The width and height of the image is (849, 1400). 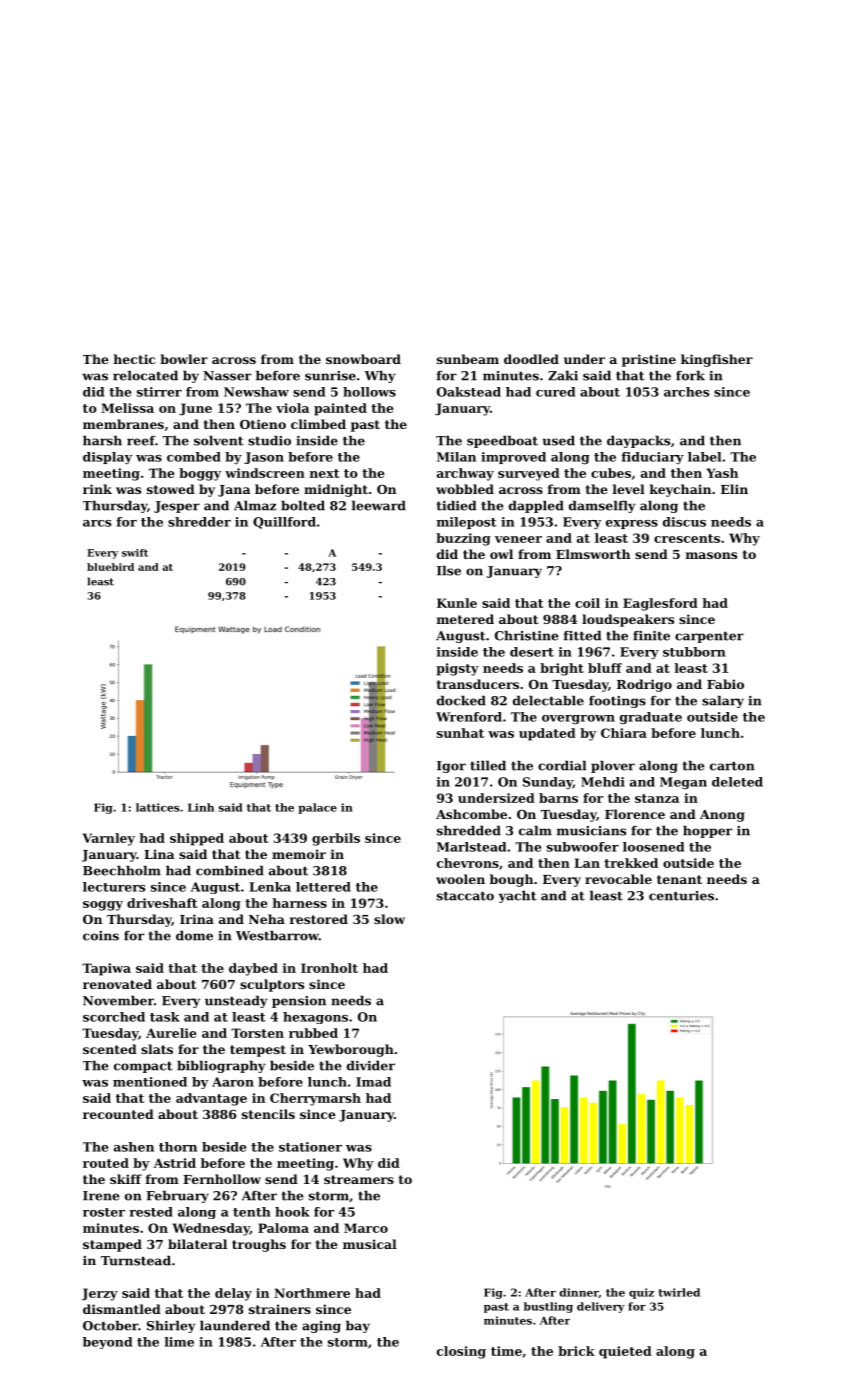 I want to click on Imad, so click(x=373, y=1082).
